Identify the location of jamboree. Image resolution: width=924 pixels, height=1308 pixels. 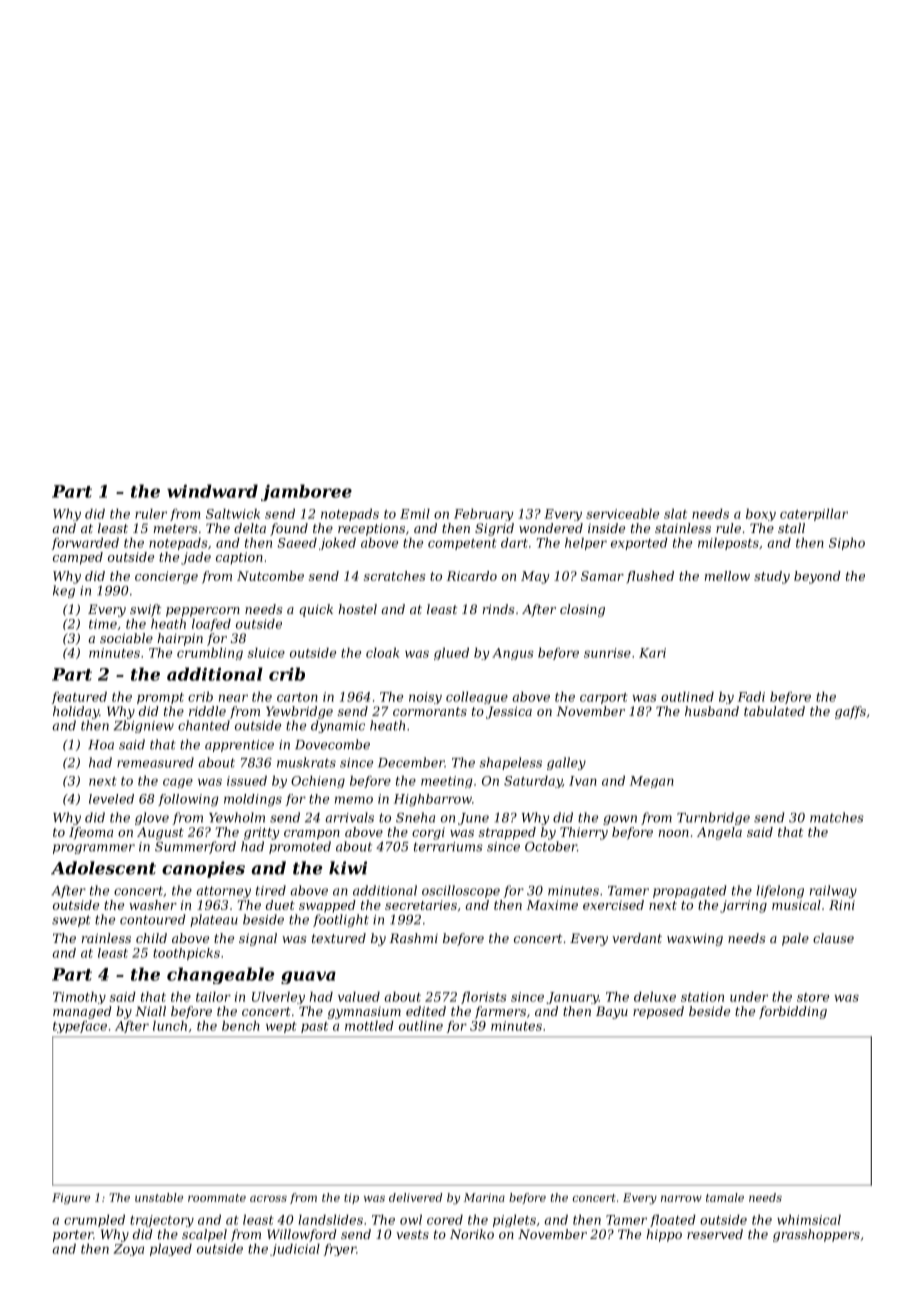
(306, 492).
